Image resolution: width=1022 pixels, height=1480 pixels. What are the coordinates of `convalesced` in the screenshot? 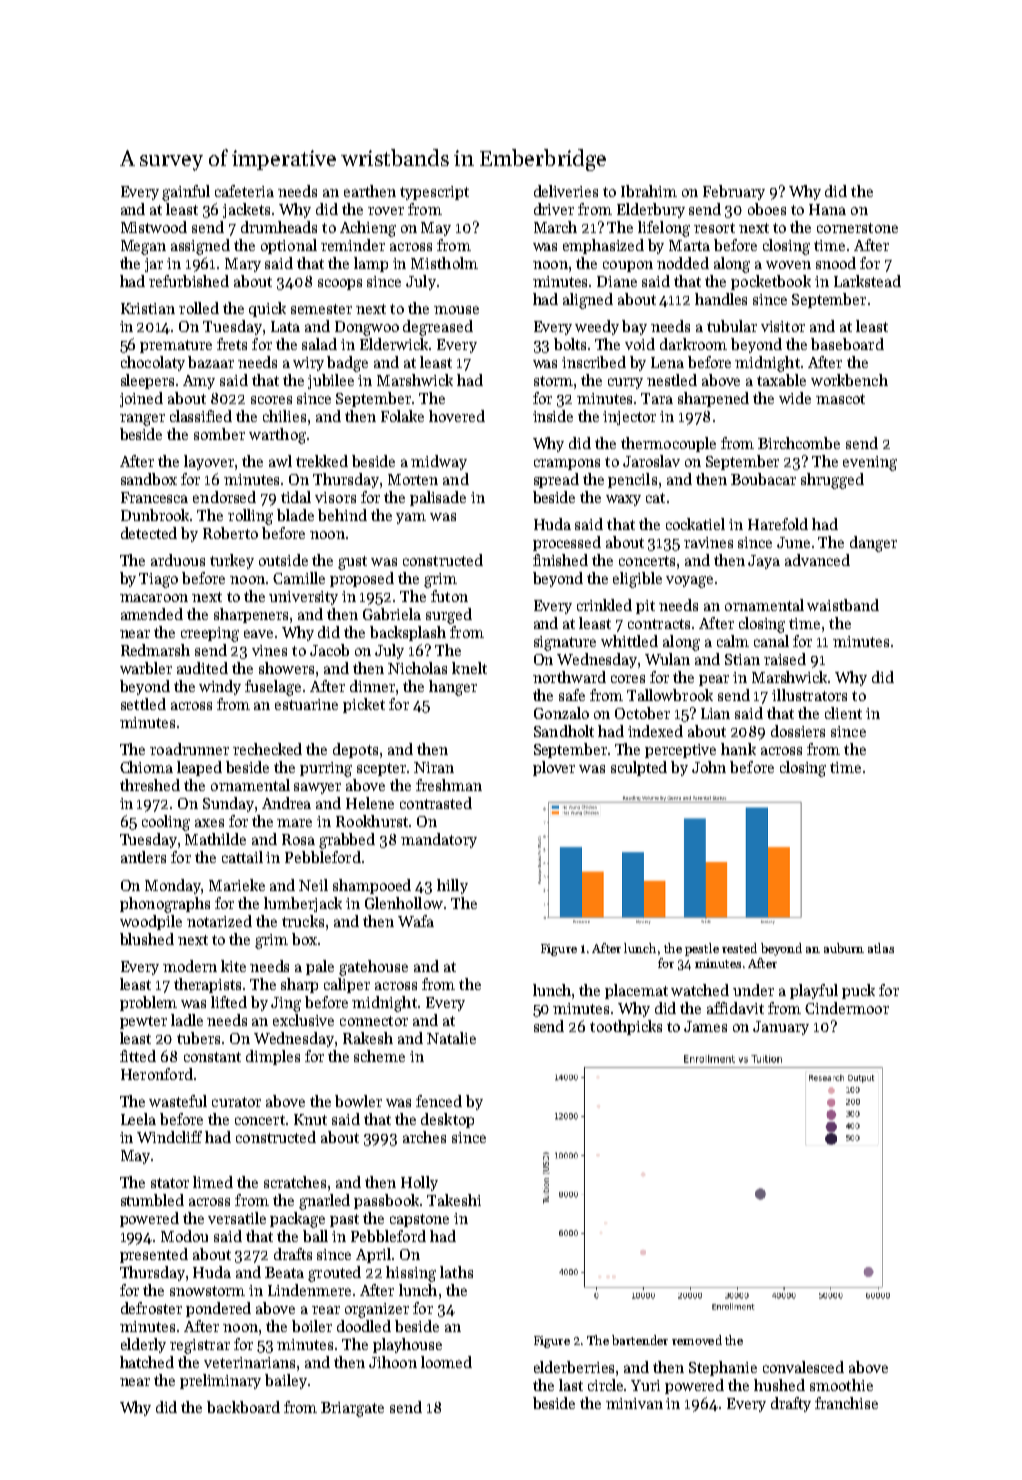 It's located at (803, 1367).
